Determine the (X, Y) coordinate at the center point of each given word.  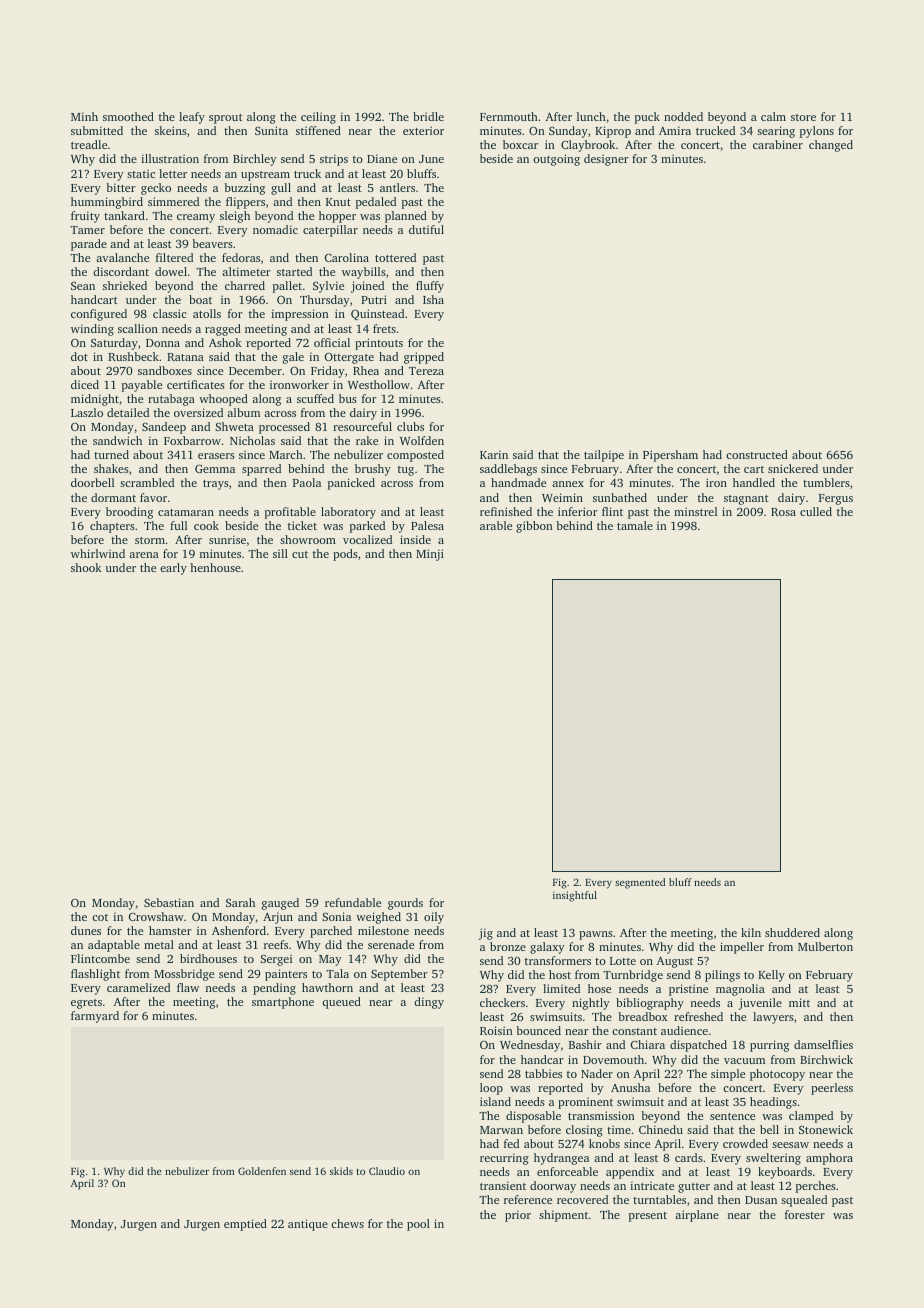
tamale (635, 525)
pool (418, 1225)
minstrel (695, 511)
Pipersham (670, 456)
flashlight (95, 975)
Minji (430, 555)
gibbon (534, 527)
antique (308, 1225)
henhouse (215, 567)
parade (89, 245)
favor (153, 497)
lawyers (773, 1018)
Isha (433, 299)
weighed (378, 918)
